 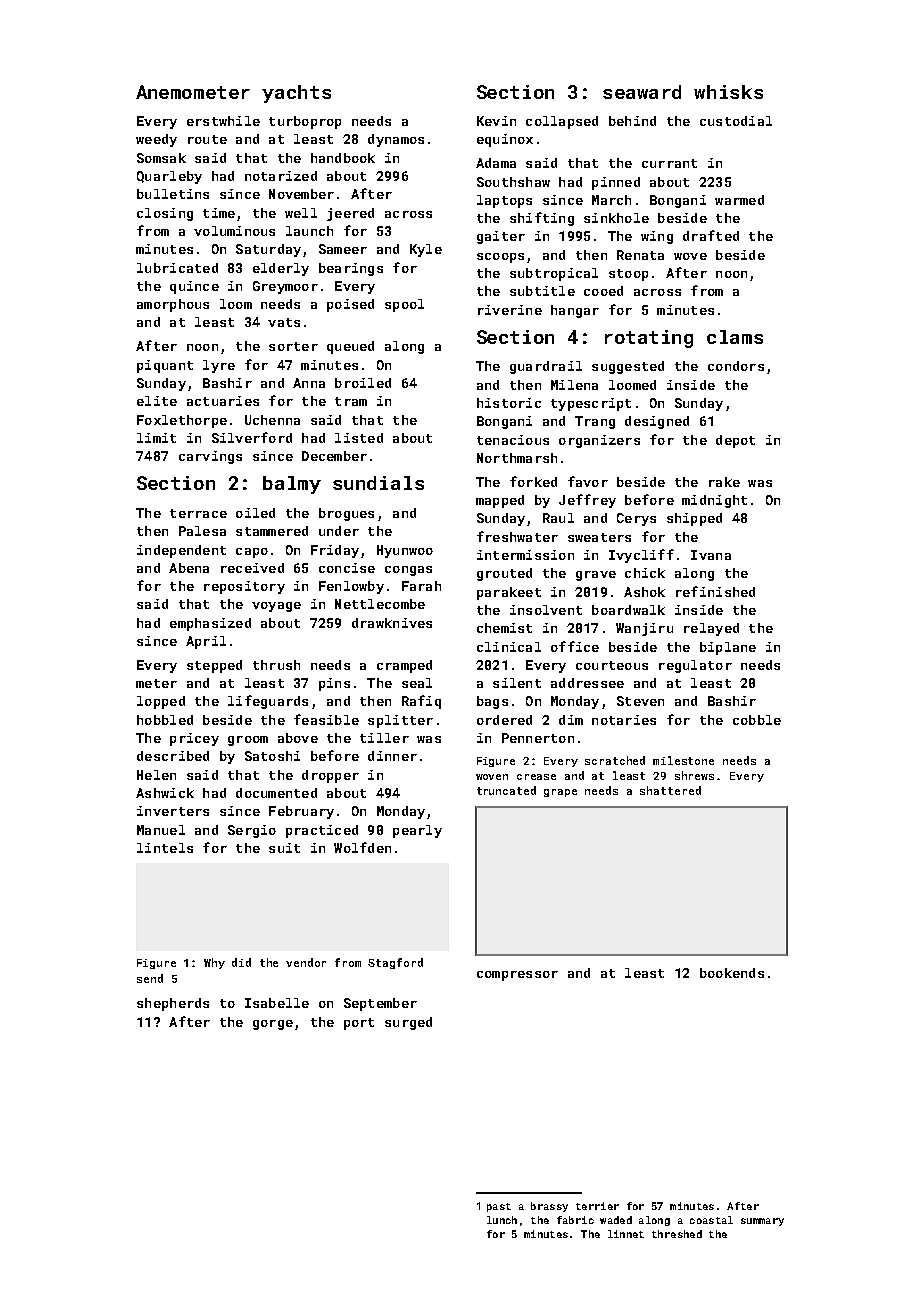 I want to click on compressor, so click(x=517, y=976).
